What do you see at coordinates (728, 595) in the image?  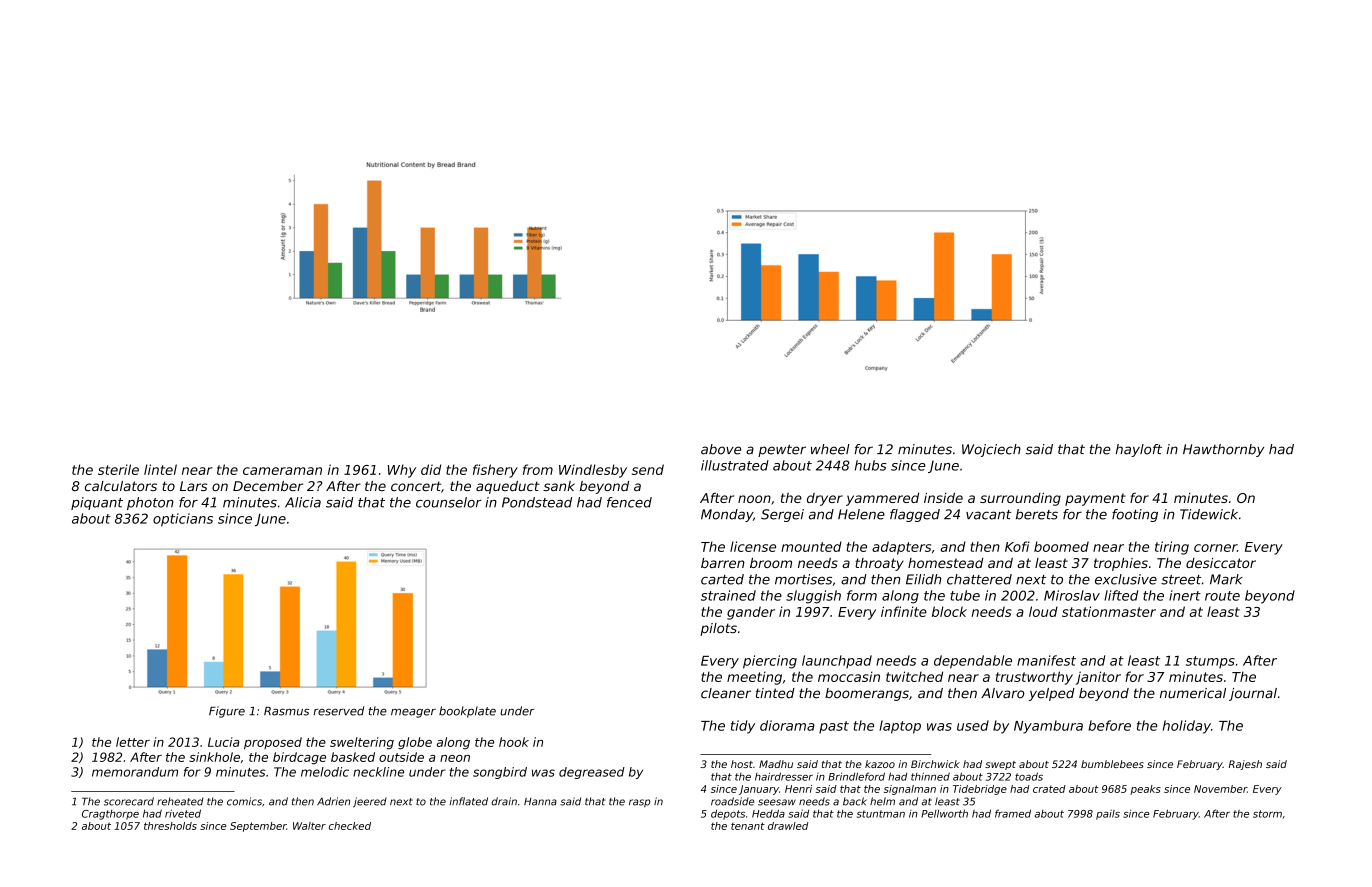 I see `strained` at bounding box center [728, 595].
